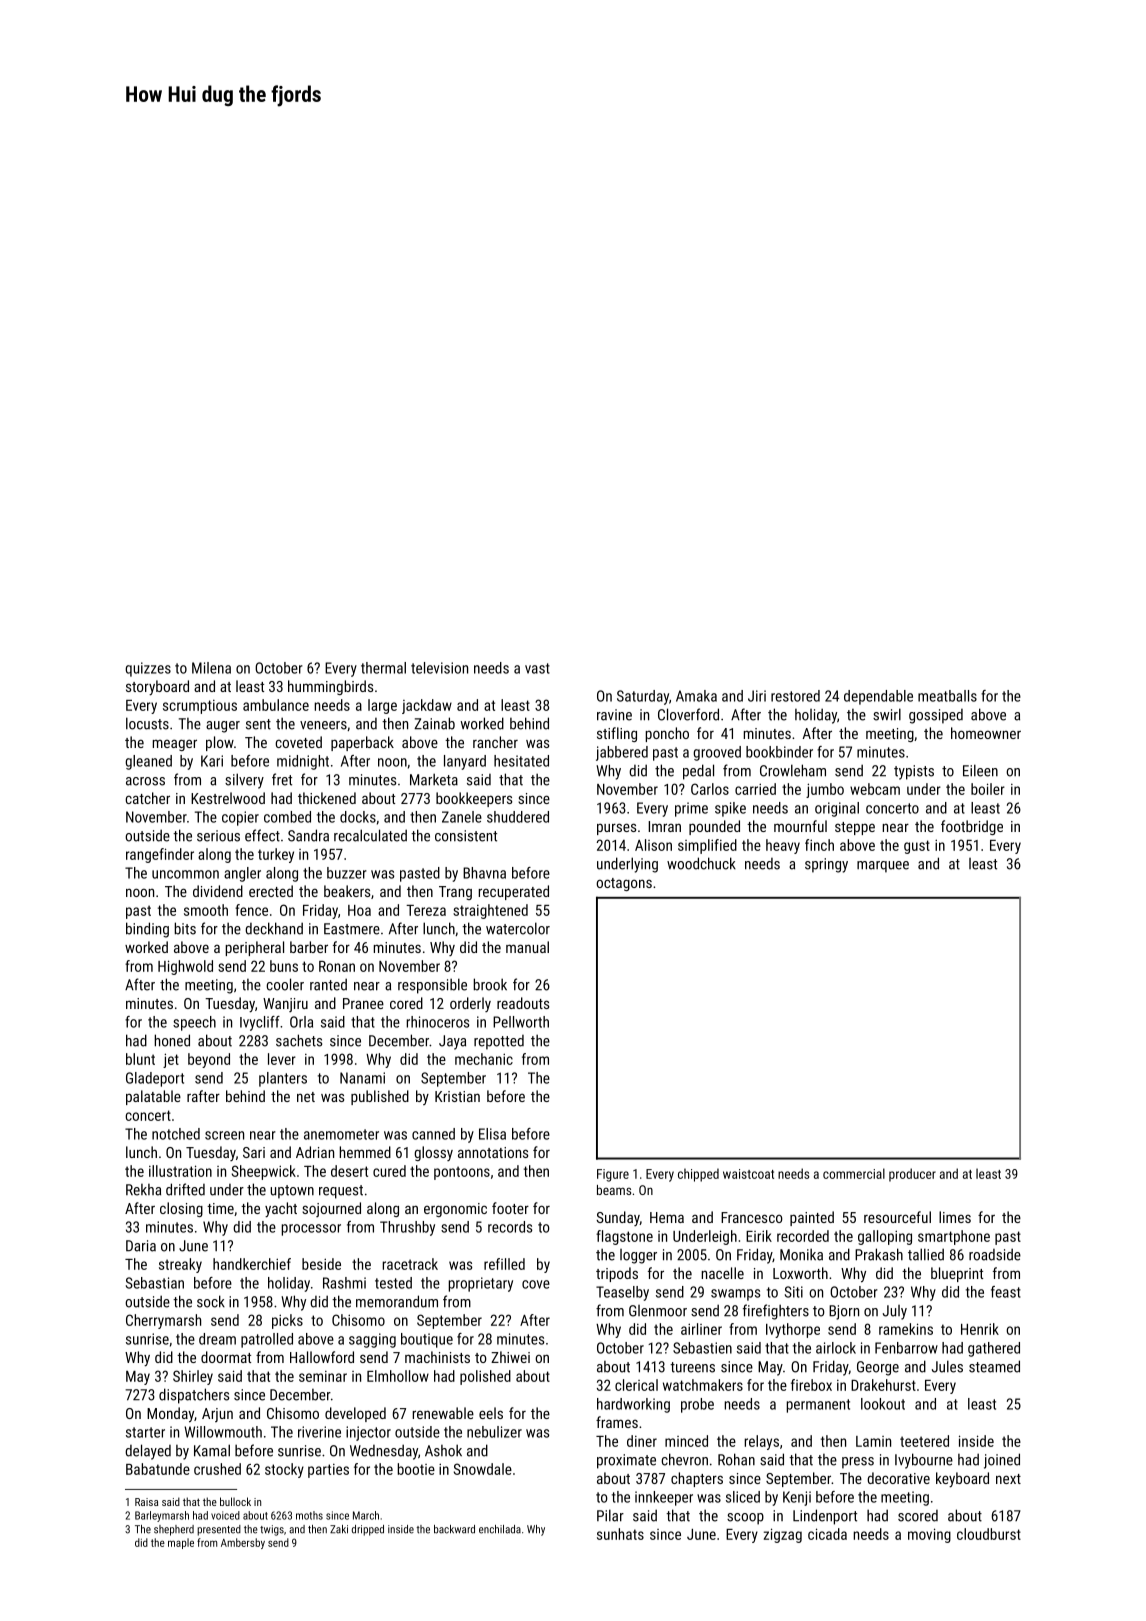 The width and height of the page is (1146, 1621). I want to click on Ambersby, so click(243, 1543).
